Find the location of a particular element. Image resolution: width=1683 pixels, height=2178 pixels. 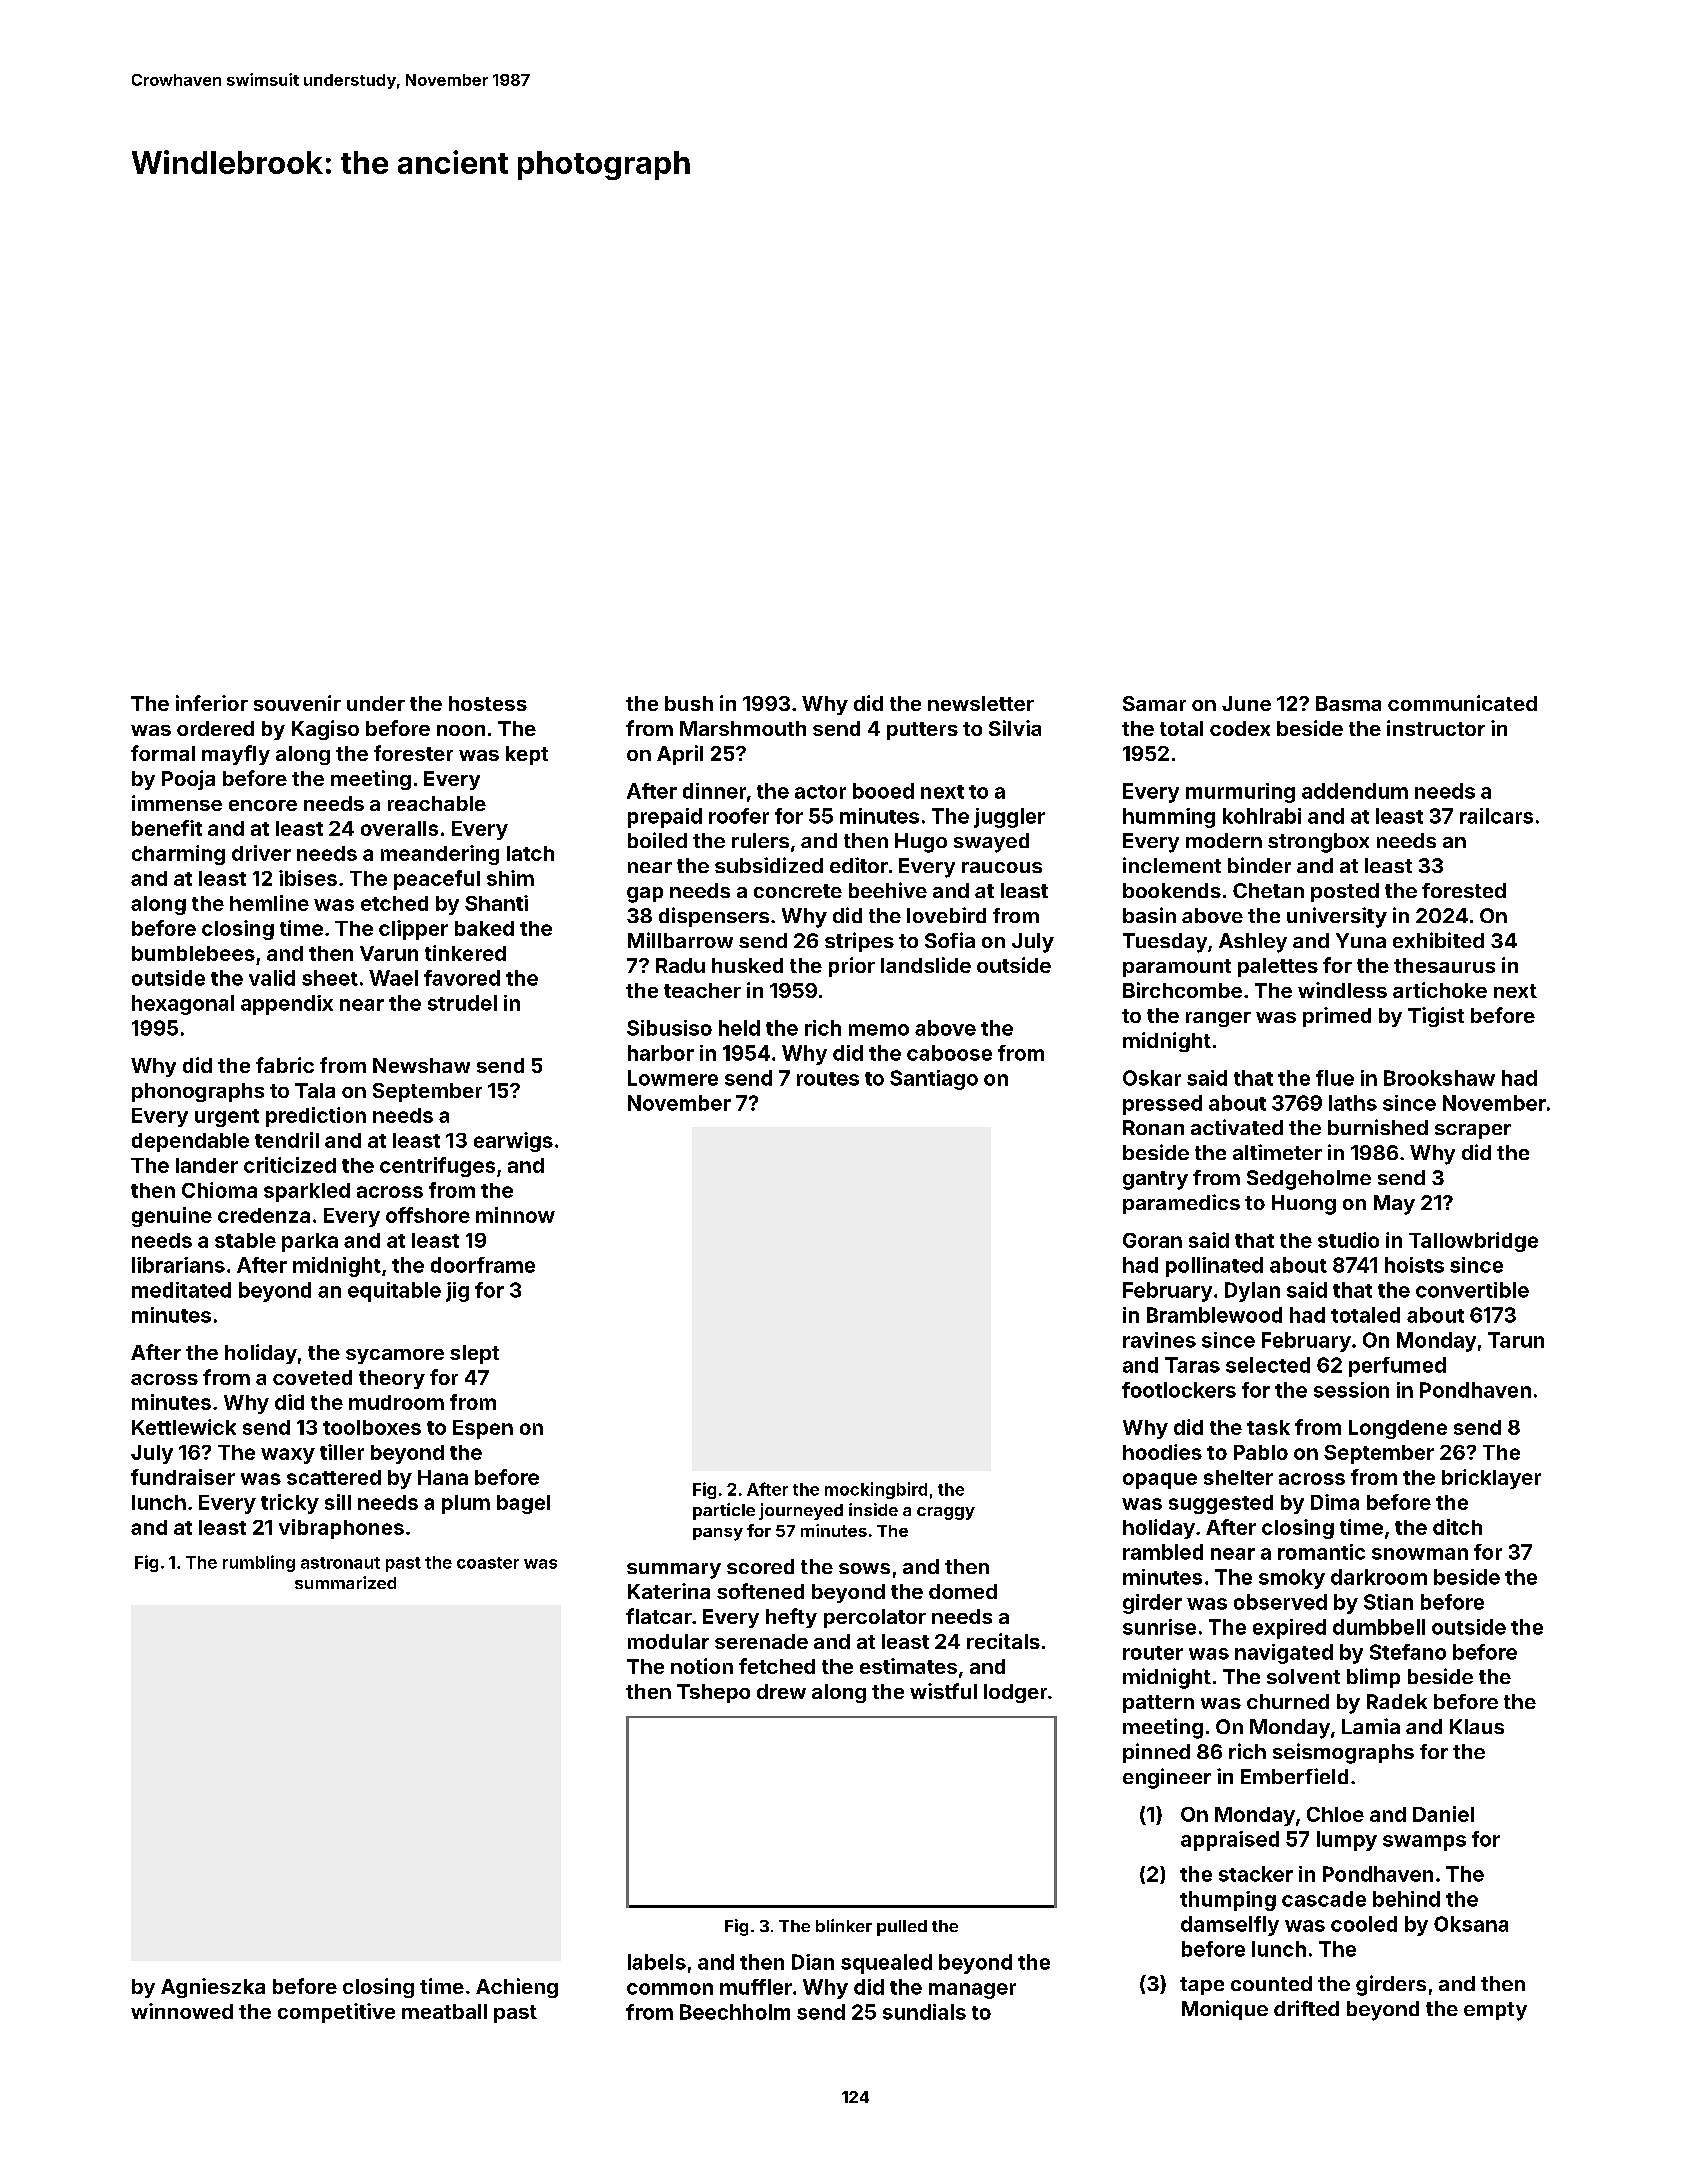

communicated is located at coordinates (1462, 703).
